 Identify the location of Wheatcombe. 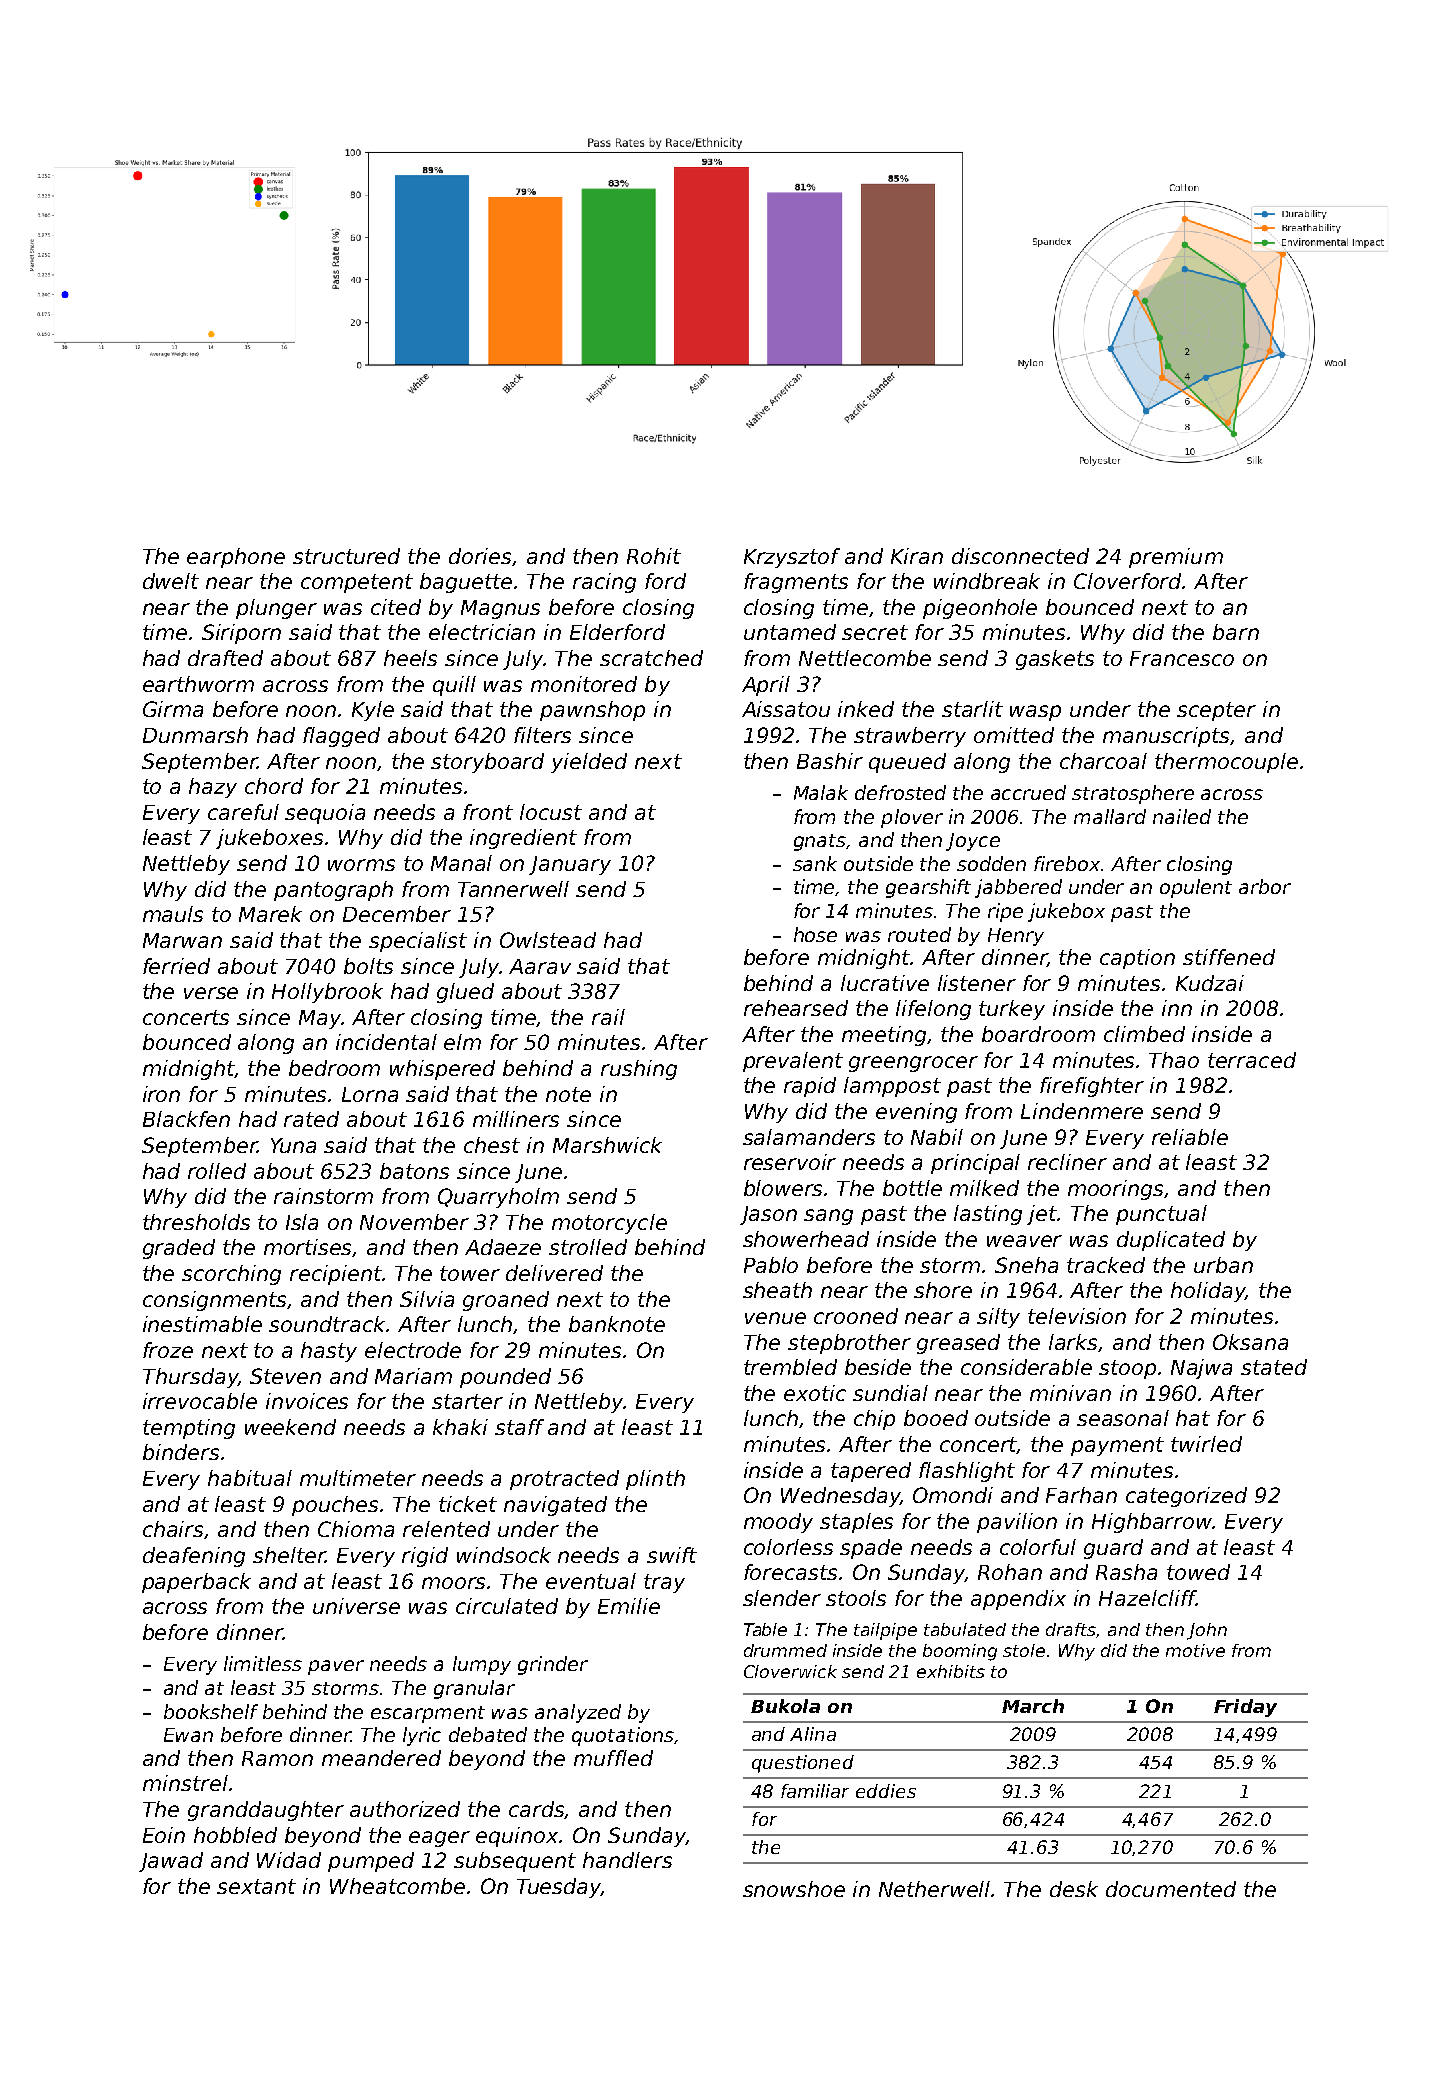
(397, 1886).
